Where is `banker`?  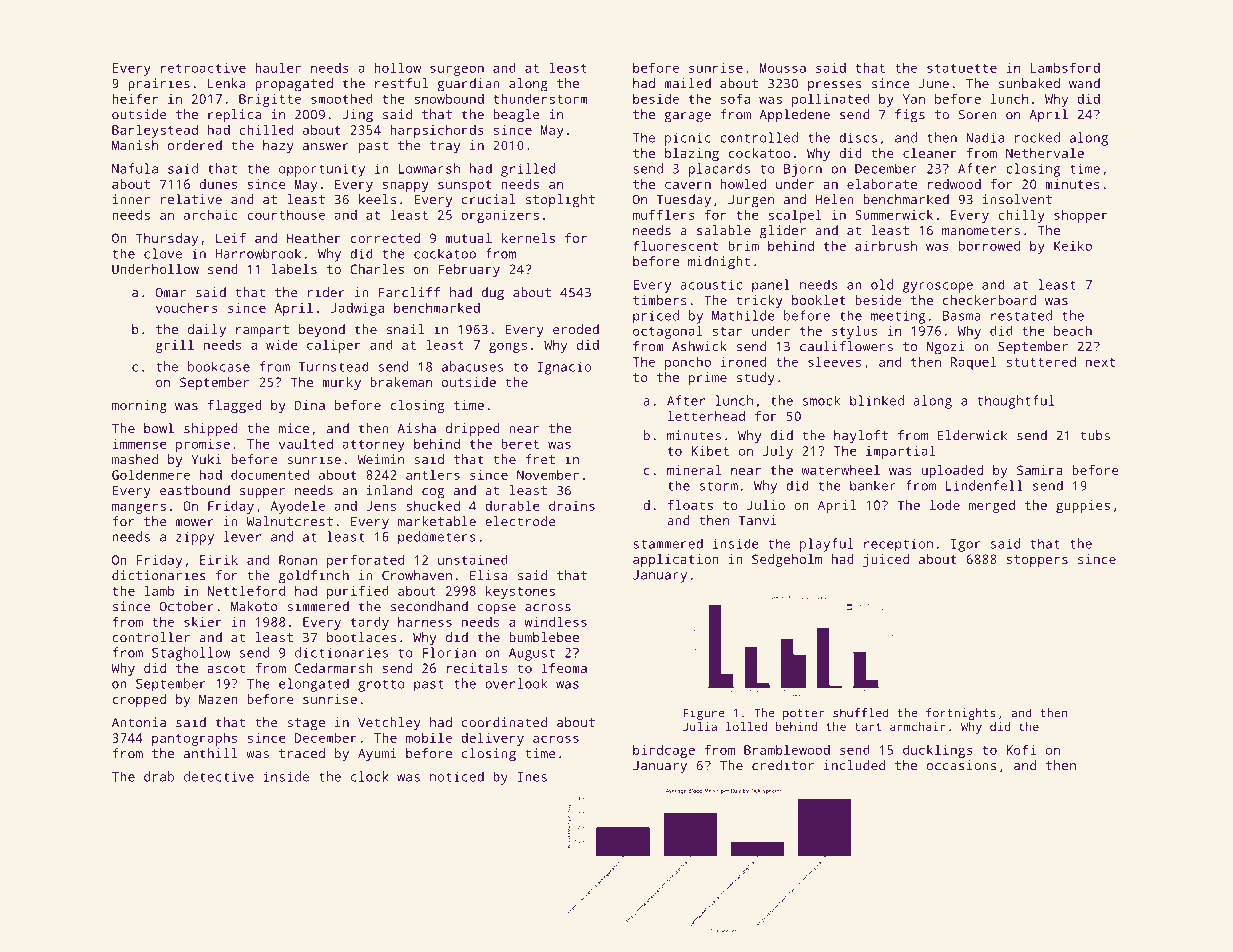 banker is located at coordinates (873, 485).
